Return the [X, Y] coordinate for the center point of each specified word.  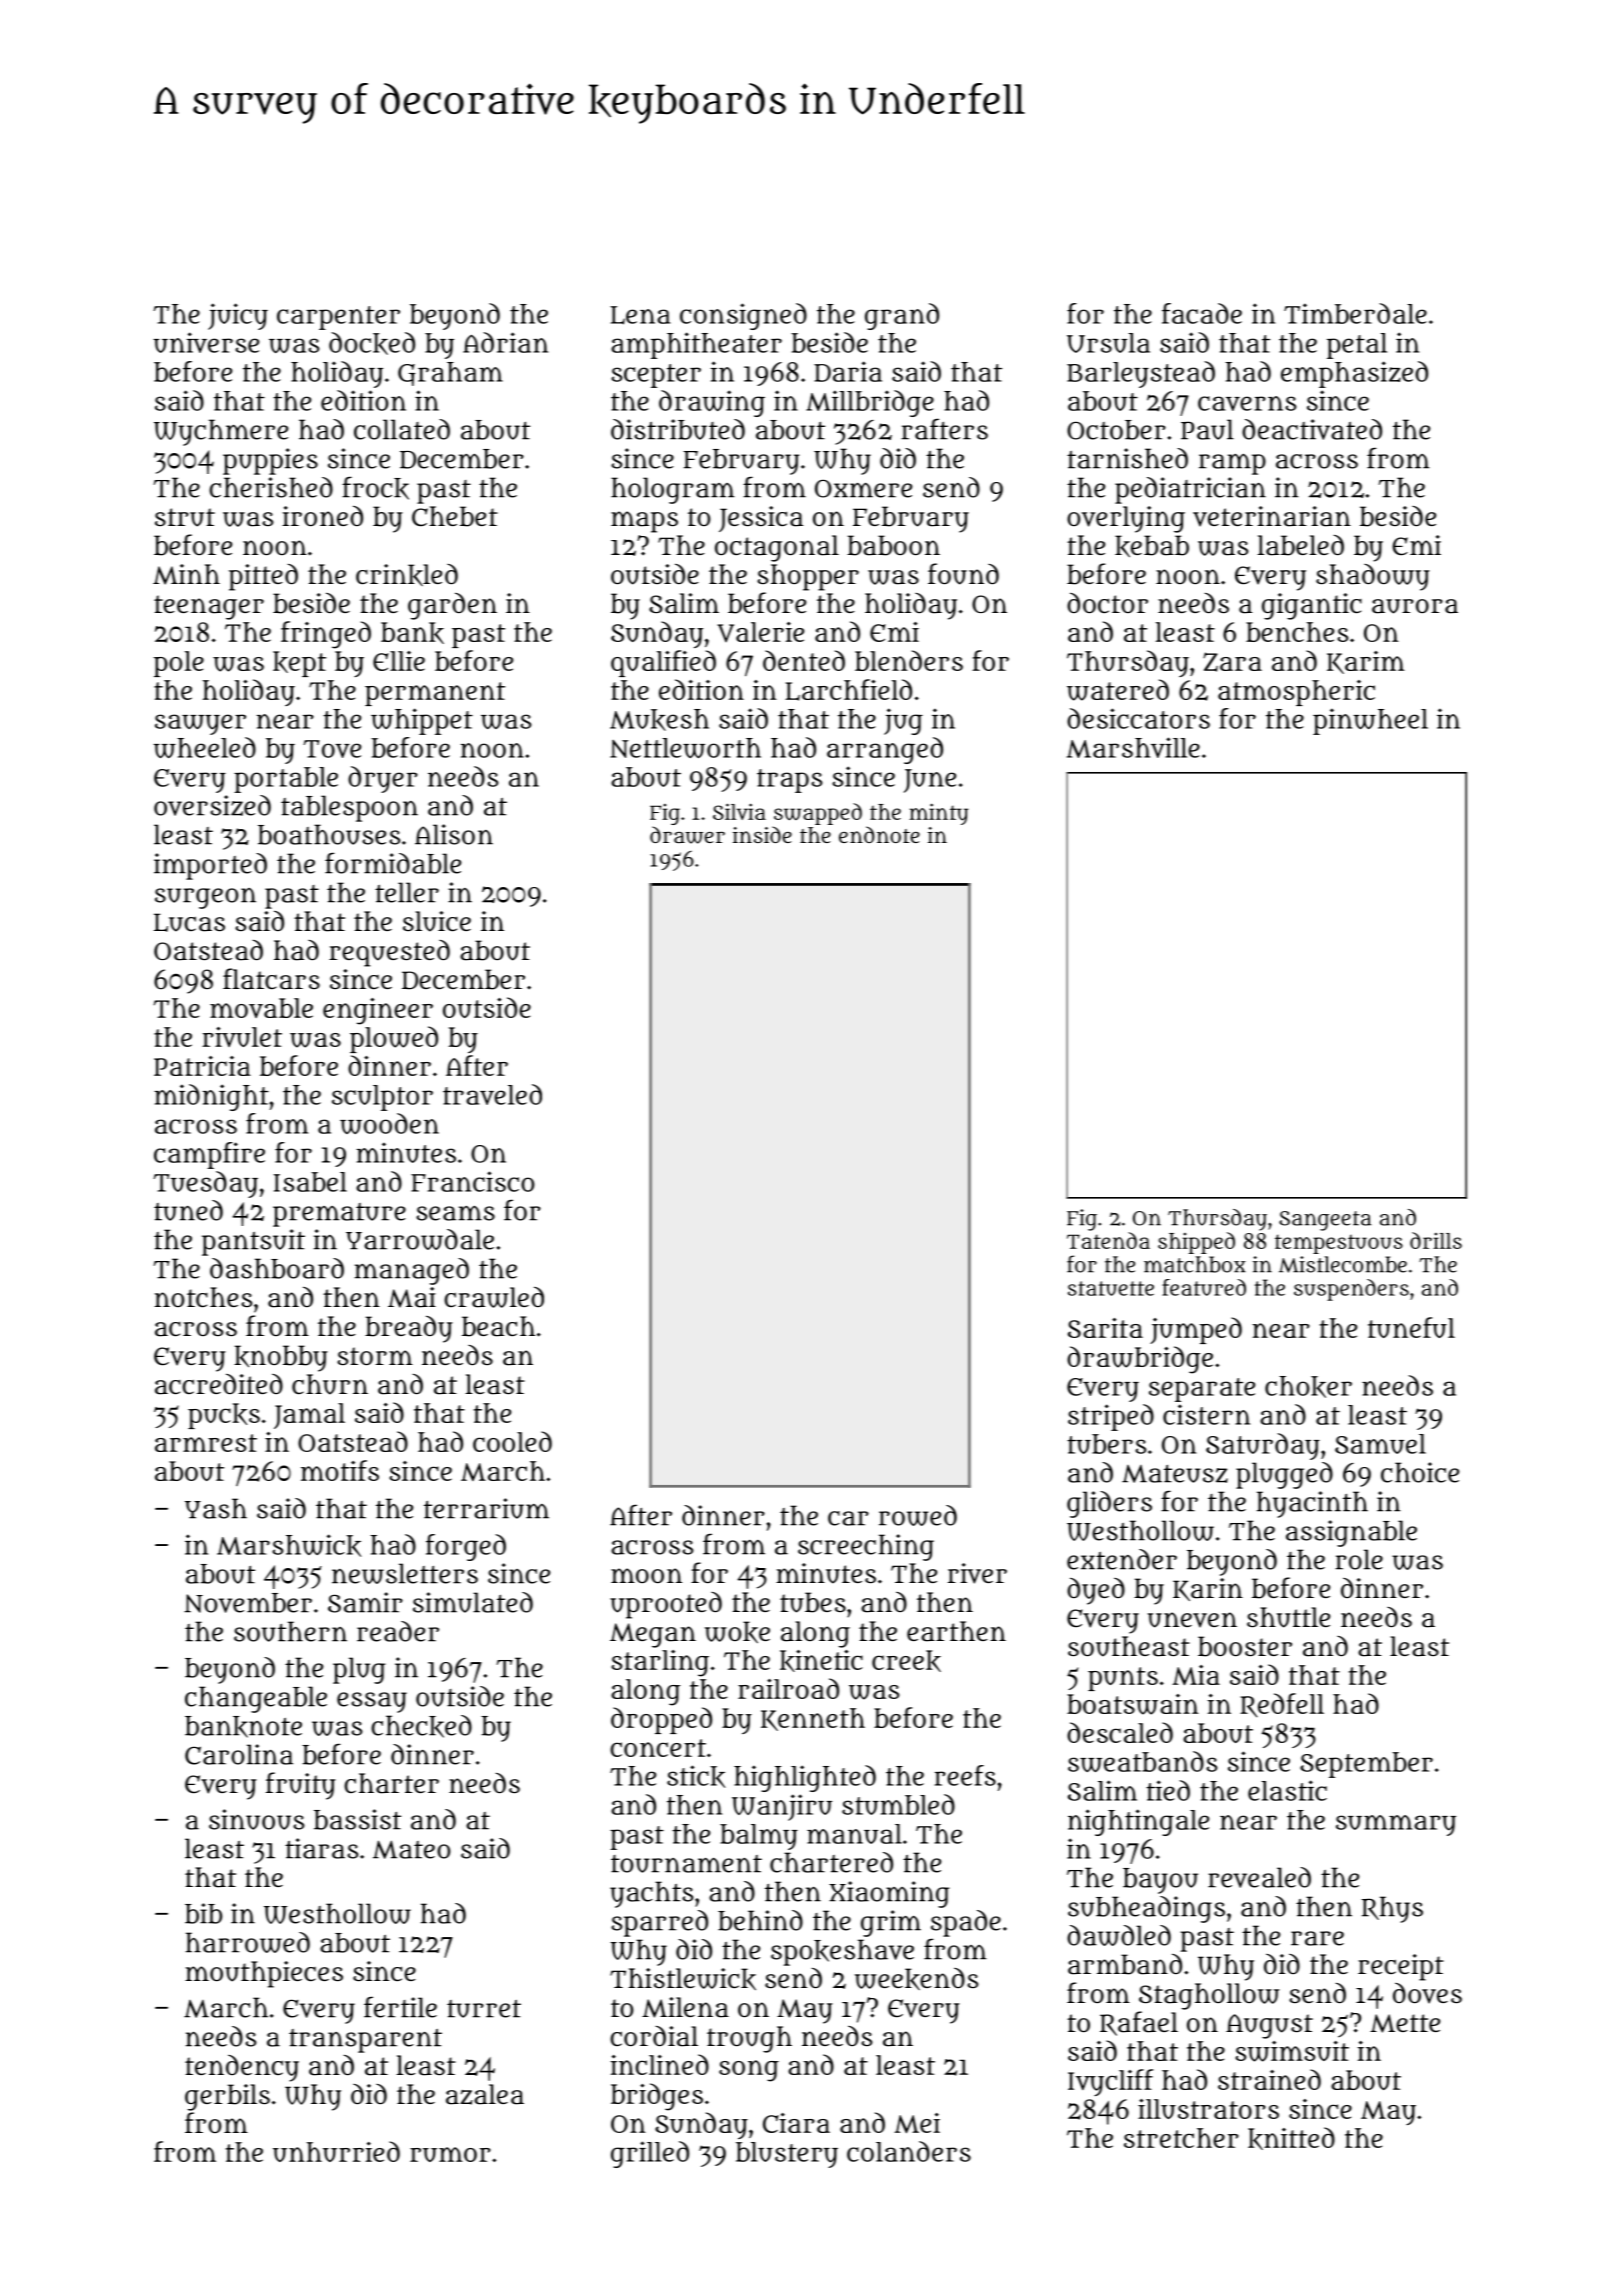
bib [203, 1913]
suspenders [1351, 1290]
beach [498, 1326]
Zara [1232, 662]
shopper [808, 577]
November [248, 1603]
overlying [1126, 519]
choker [1308, 1387]
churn [330, 1384]
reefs [965, 1775]
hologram [673, 490]
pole [179, 664]
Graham [450, 374]
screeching [866, 1547]
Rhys [1392, 1909]
